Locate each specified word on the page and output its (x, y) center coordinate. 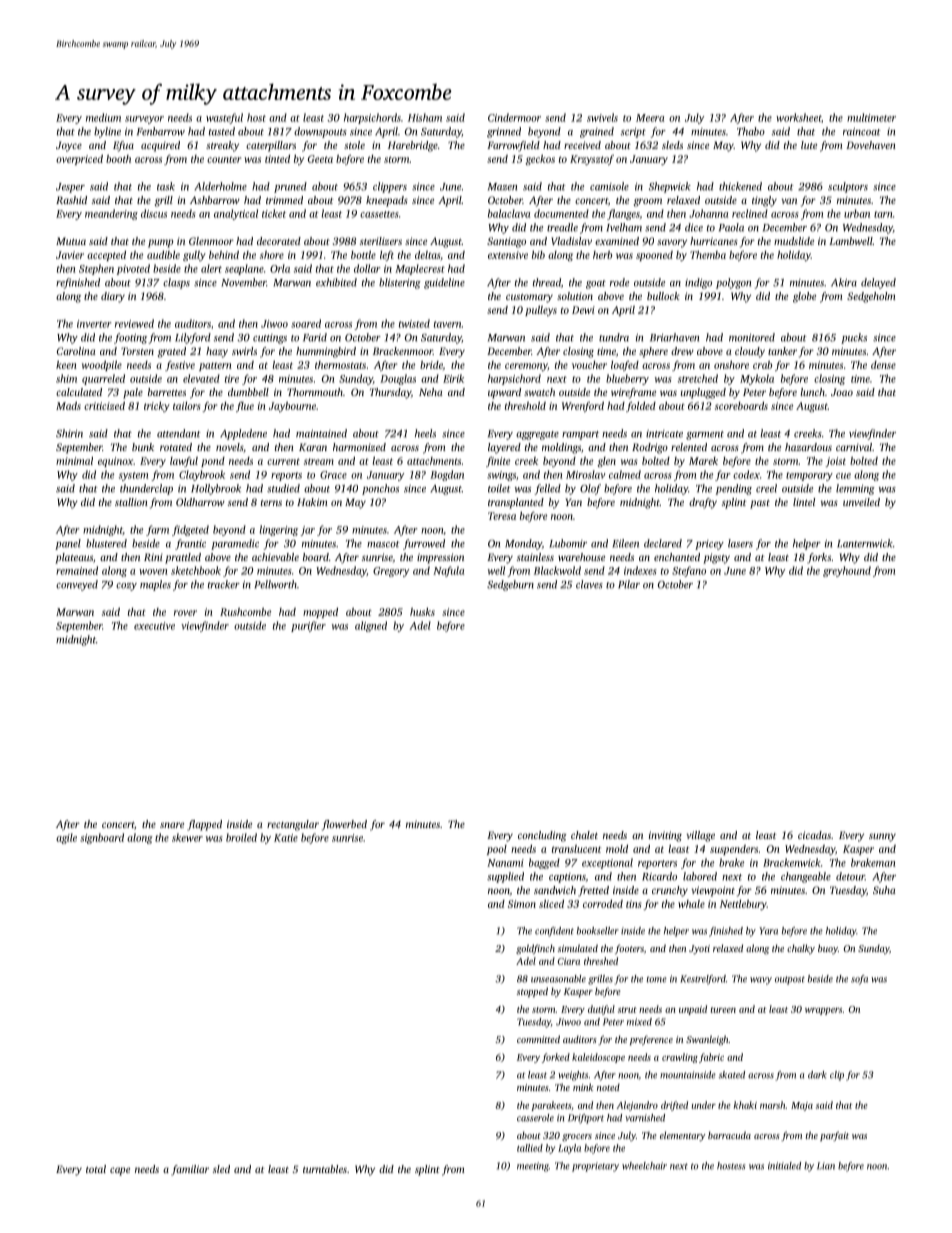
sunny (882, 837)
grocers (577, 1138)
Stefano (689, 571)
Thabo (751, 131)
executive (154, 626)
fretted (593, 891)
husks (422, 612)
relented (689, 447)
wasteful (224, 118)
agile (66, 838)
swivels (602, 117)
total (96, 1169)
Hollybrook (216, 489)
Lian (826, 1166)
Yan (573, 502)
